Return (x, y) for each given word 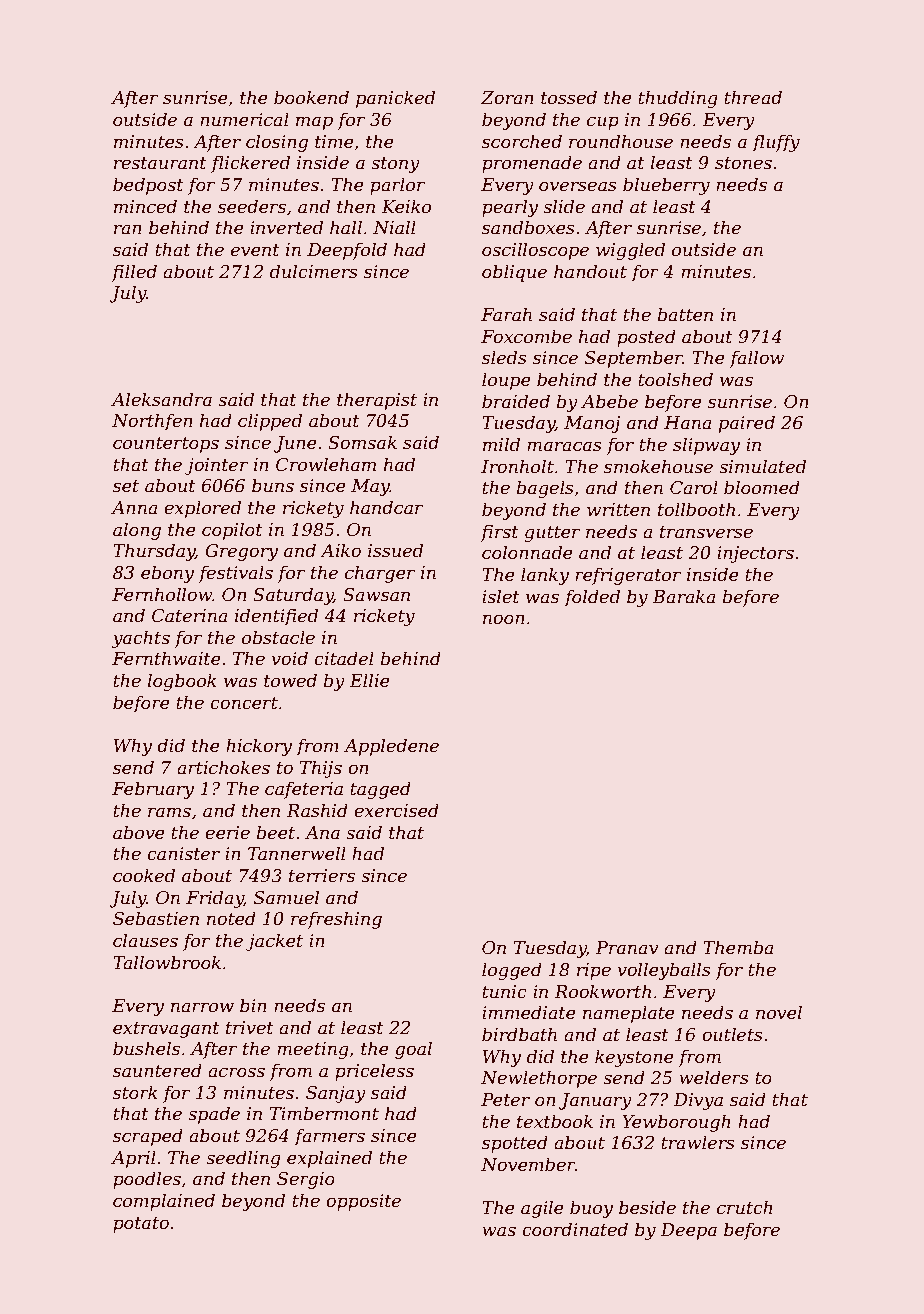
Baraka (683, 596)
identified (276, 617)
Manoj (592, 424)
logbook (182, 682)
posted (646, 338)
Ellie (369, 680)
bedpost (148, 186)
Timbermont (324, 1113)
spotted (515, 1144)
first (499, 533)
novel (779, 1012)
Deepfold (347, 251)
